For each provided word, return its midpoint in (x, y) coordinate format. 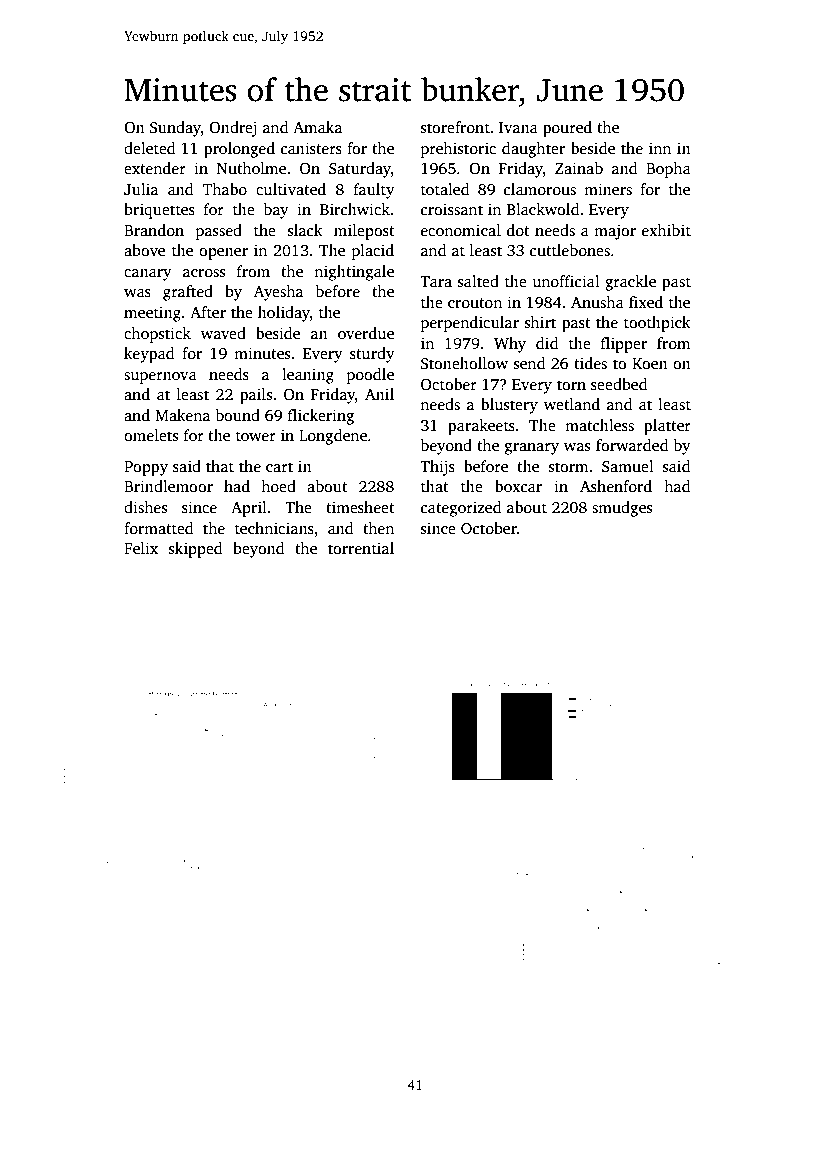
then (378, 528)
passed (219, 232)
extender (155, 168)
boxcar (518, 486)
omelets (151, 435)
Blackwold (543, 209)
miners (608, 189)
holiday (284, 314)
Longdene (333, 437)
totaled (445, 189)
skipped (196, 550)
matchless (599, 425)
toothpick (657, 324)
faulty (374, 191)
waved (223, 333)
